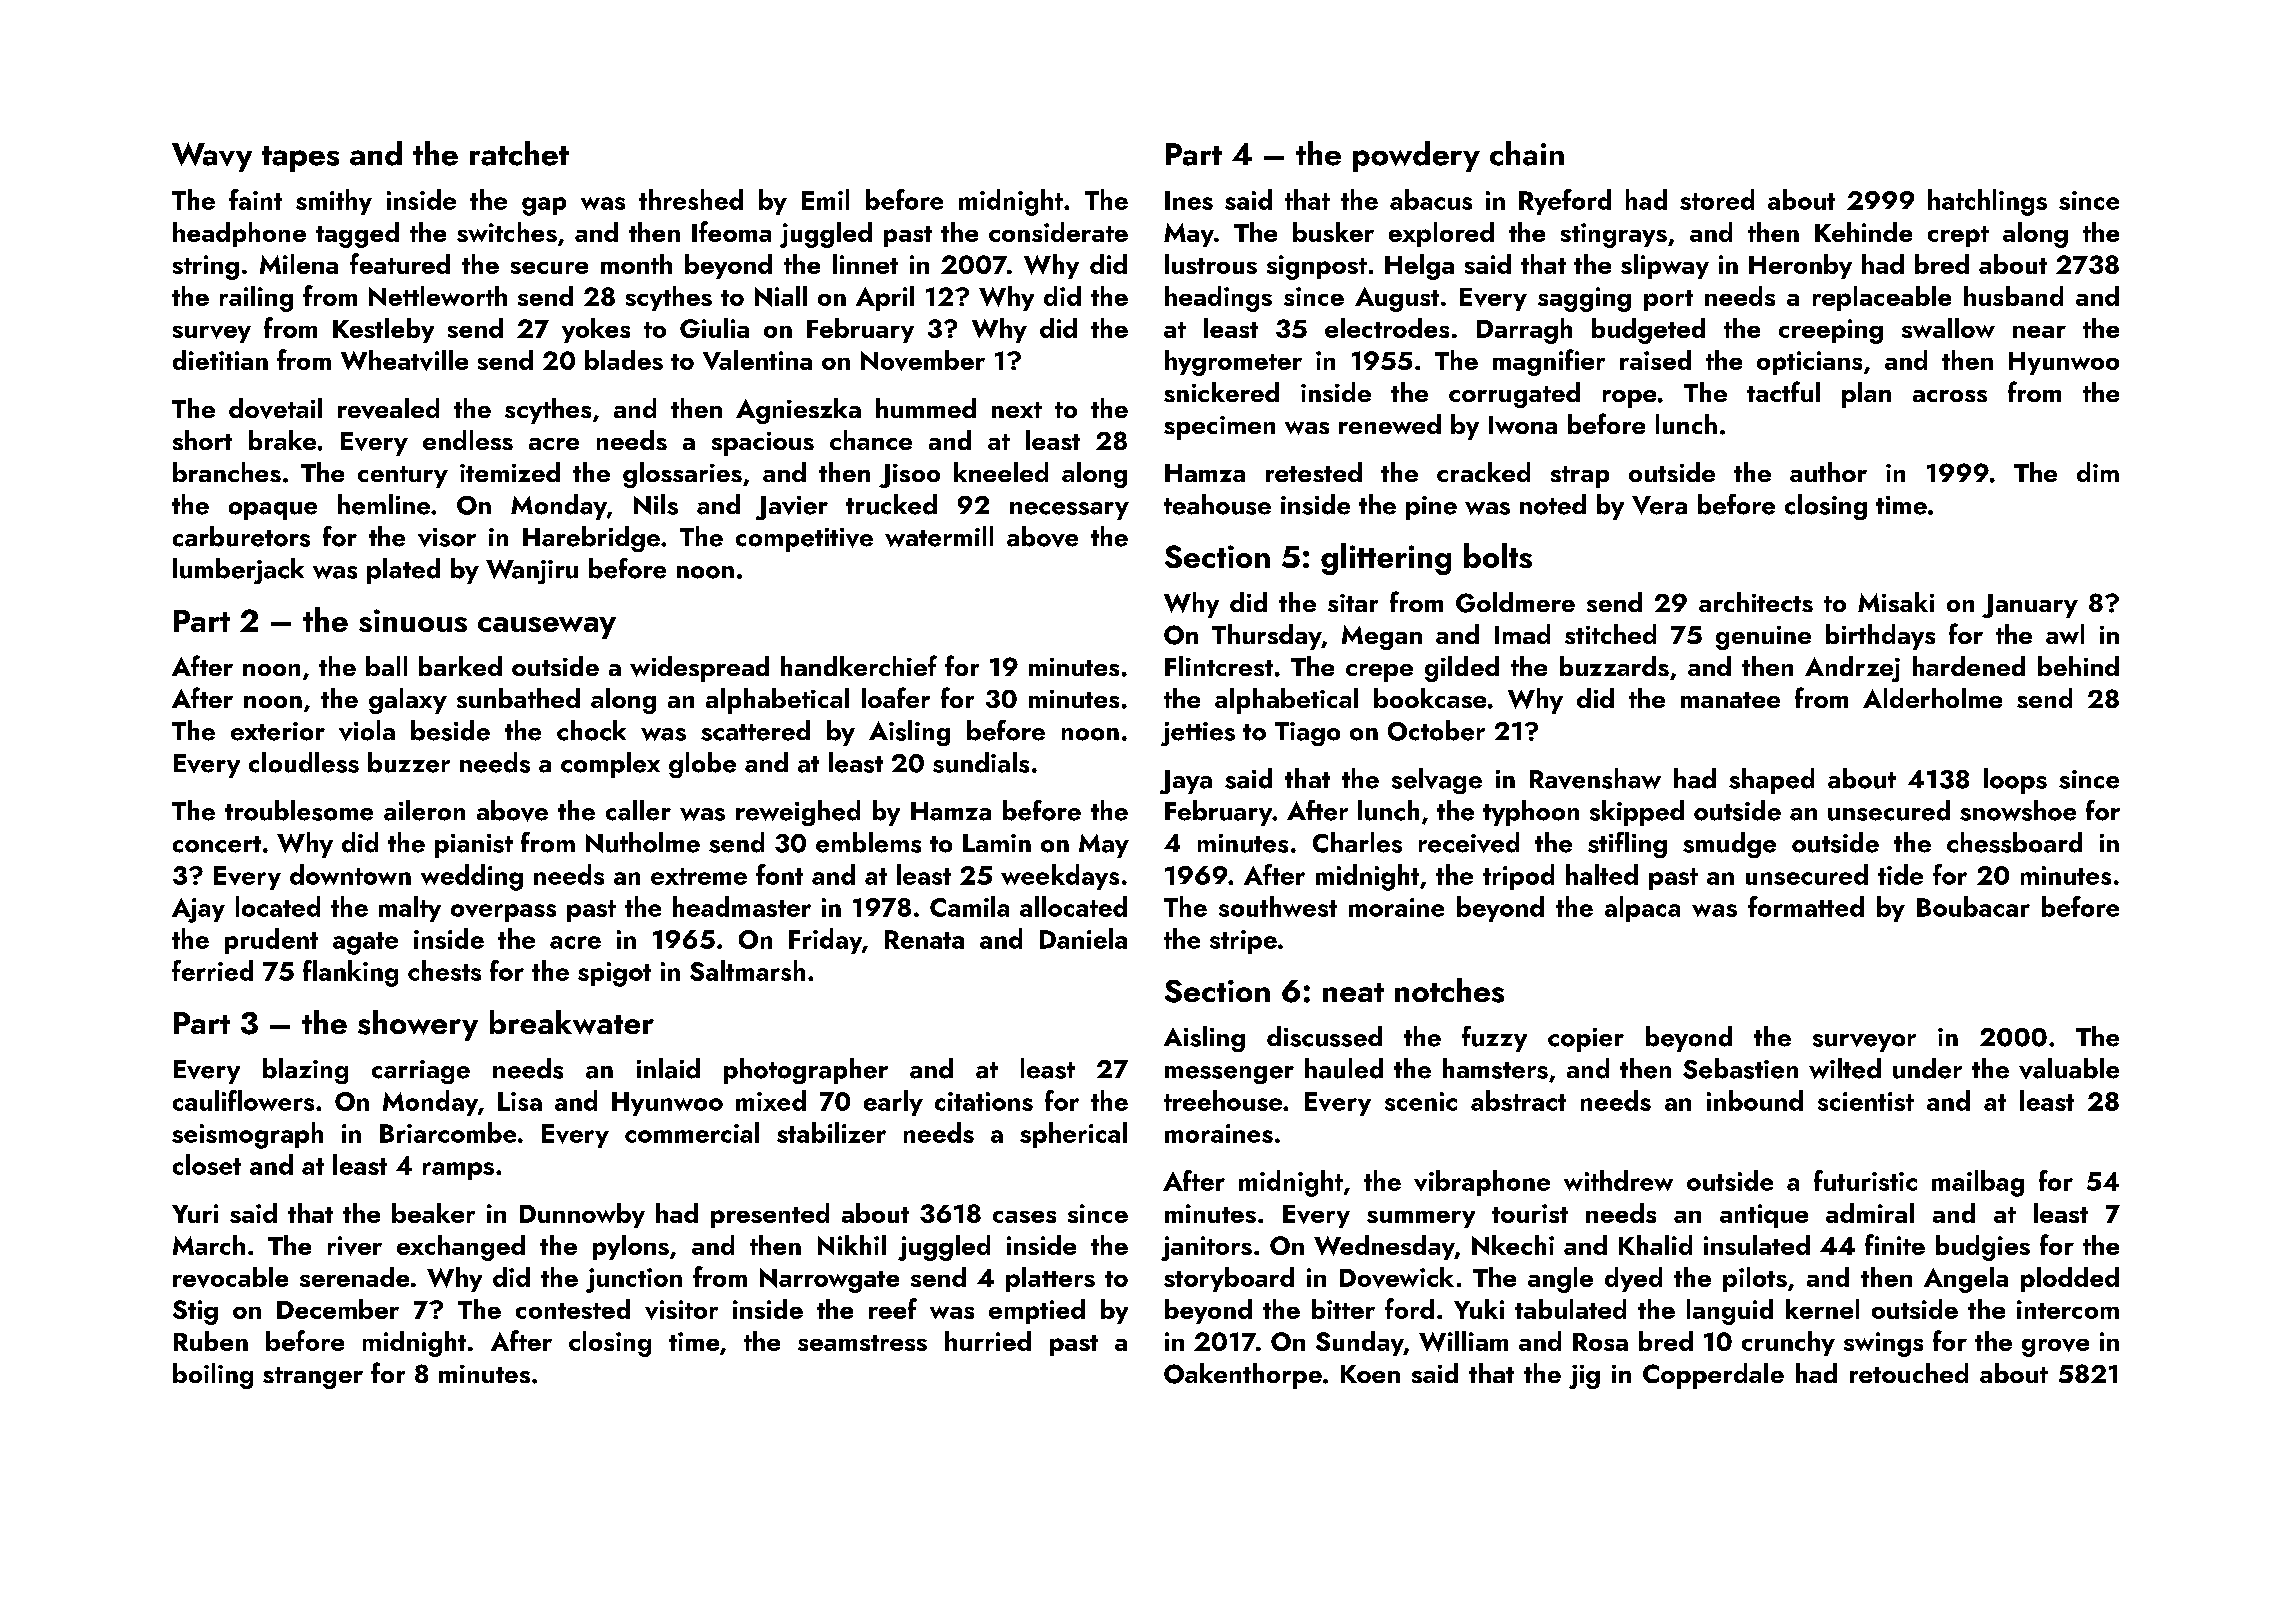 The height and width of the screenshot is (1620, 2292). Describe the element at coordinates (212, 157) in the screenshot. I see `Wavy` at that location.
